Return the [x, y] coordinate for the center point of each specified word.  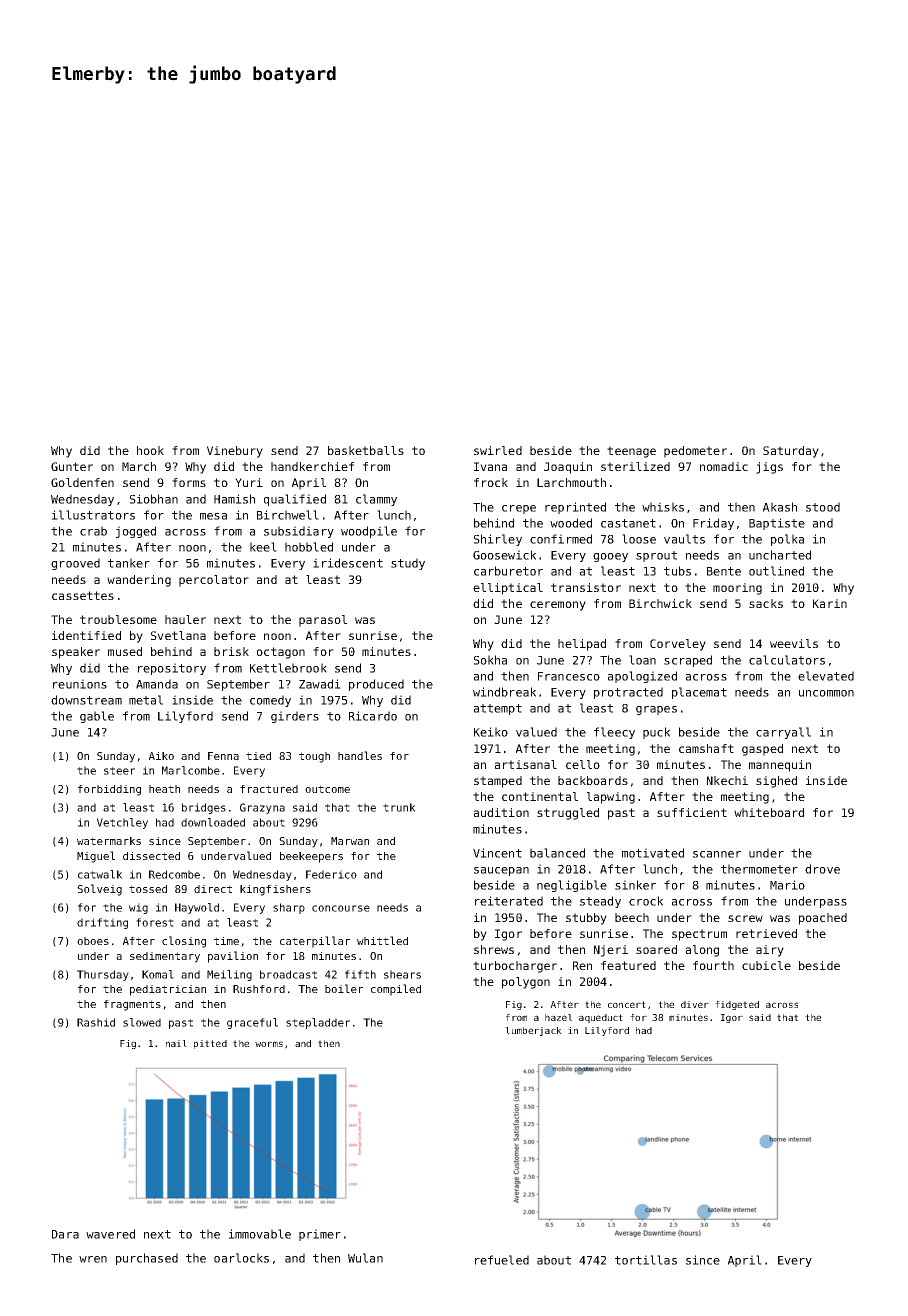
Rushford [259, 989]
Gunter [72, 466]
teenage [631, 452]
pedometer [695, 452]
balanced [557, 853]
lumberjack [533, 1031]
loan [642, 660]
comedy [270, 701]
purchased [147, 1259]
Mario [787, 885]
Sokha [490, 660]
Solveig [99, 890]
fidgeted [737, 1005]
